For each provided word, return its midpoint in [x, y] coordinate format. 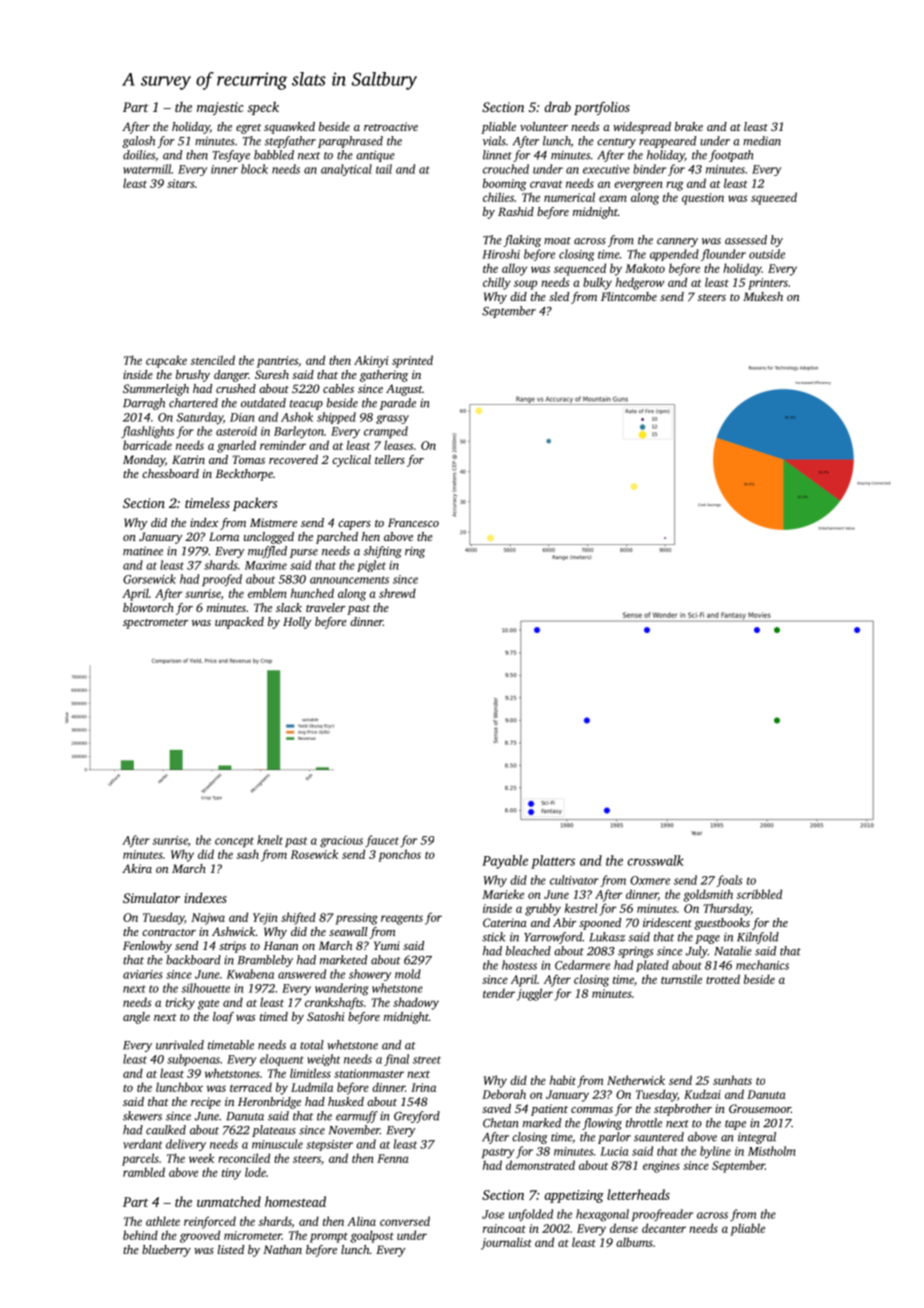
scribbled [759, 894]
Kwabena [250, 974]
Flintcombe [629, 296]
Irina [423, 1087]
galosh [138, 142]
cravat [546, 184]
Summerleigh [156, 390]
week [201, 1158]
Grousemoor [760, 1108]
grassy [392, 419]
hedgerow [640, 283]
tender [499, 993]
